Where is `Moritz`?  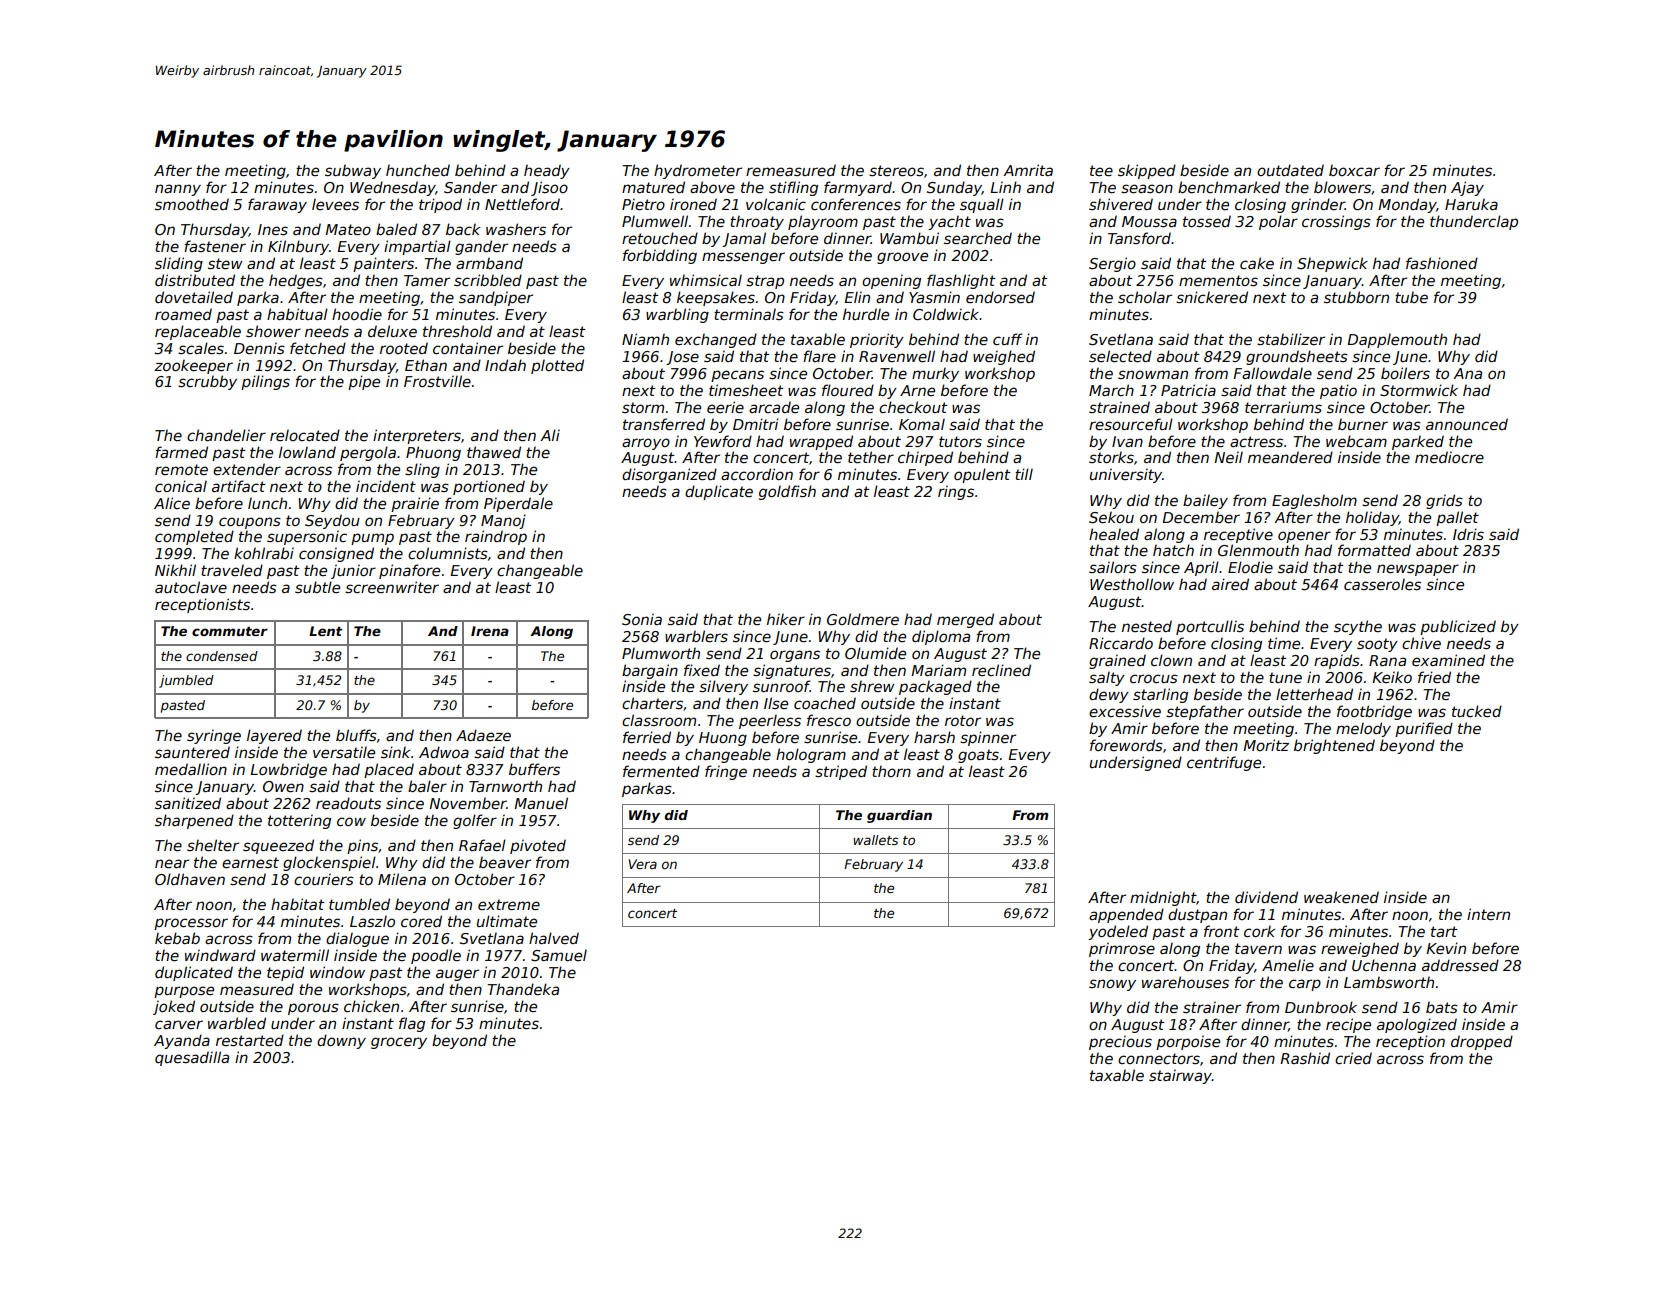 Moritz is located at coordinates (1266, 745).
